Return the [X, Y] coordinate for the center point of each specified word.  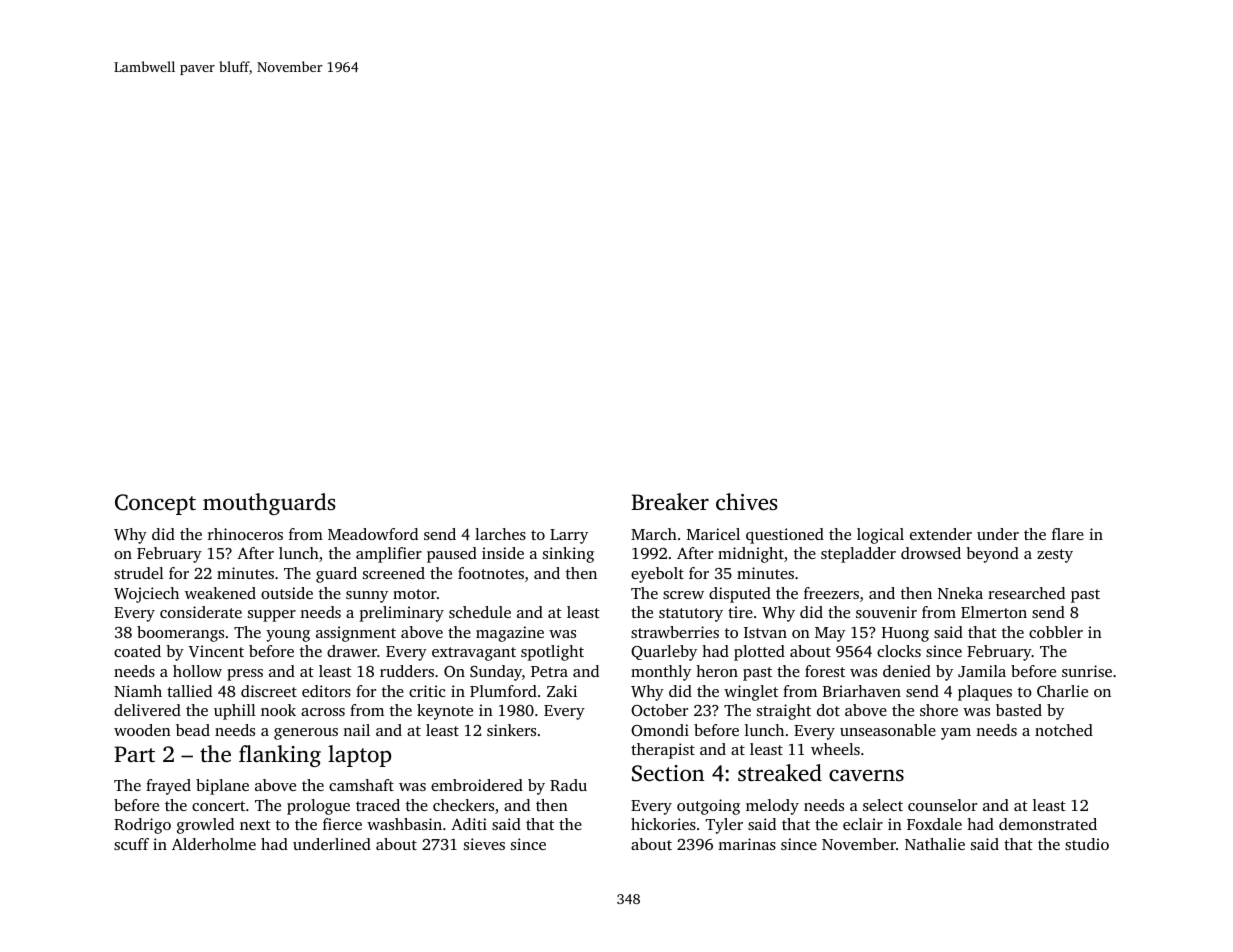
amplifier [389, 555]
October [659, 710]
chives [747, 502]
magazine [510, 634]
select [883, 805]
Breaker [670, 502]
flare [1068, 534]
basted [1019, 710]
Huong [905, 634]
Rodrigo [142, 826]
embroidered [477, 785]
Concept [155, 504]
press [245, 675]
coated [137, 651]
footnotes [491, 573]
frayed [168, 787]
